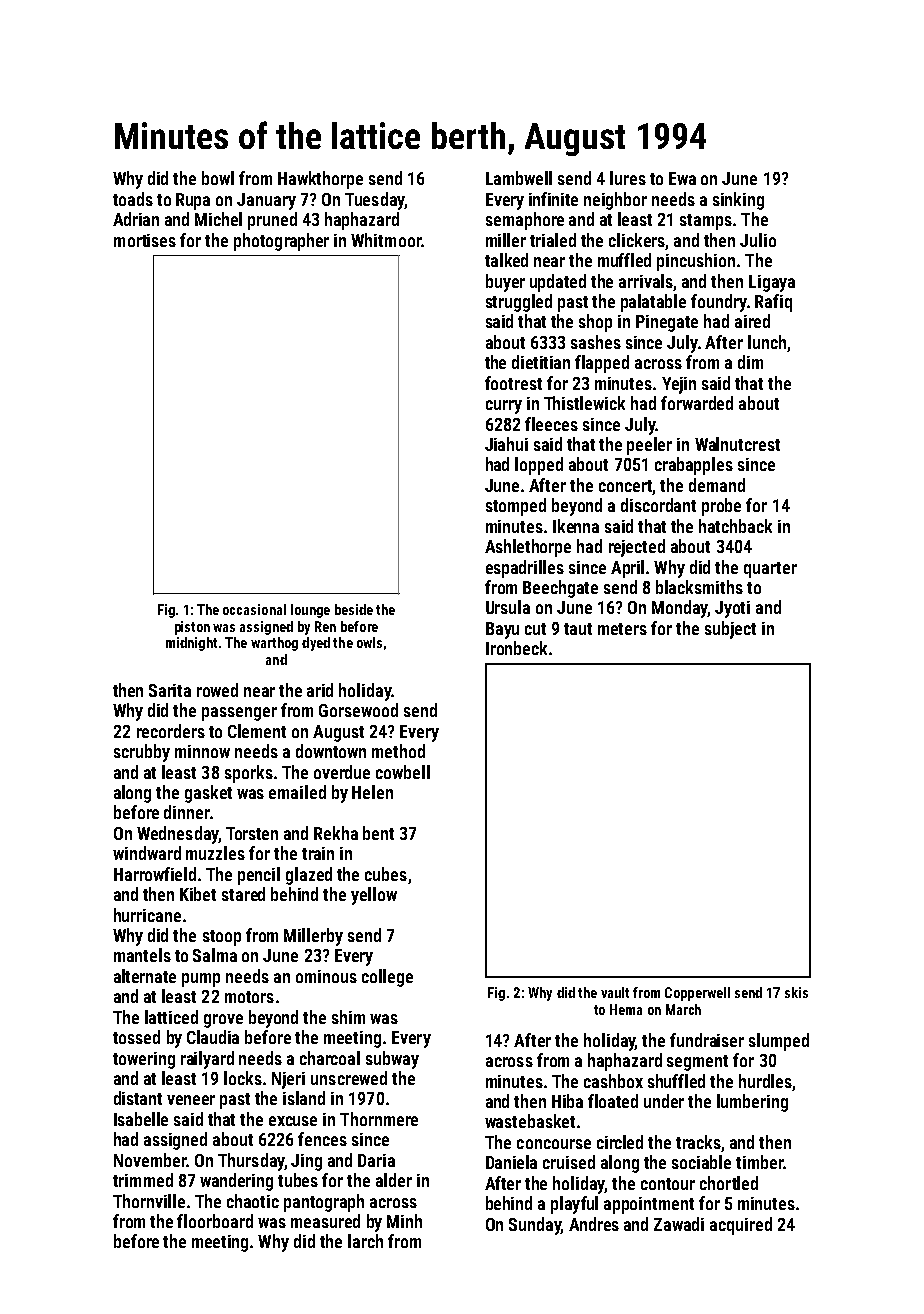 The height and width of the image is (1314, 924). I want to click on Ligaya, so click(772, 283).
